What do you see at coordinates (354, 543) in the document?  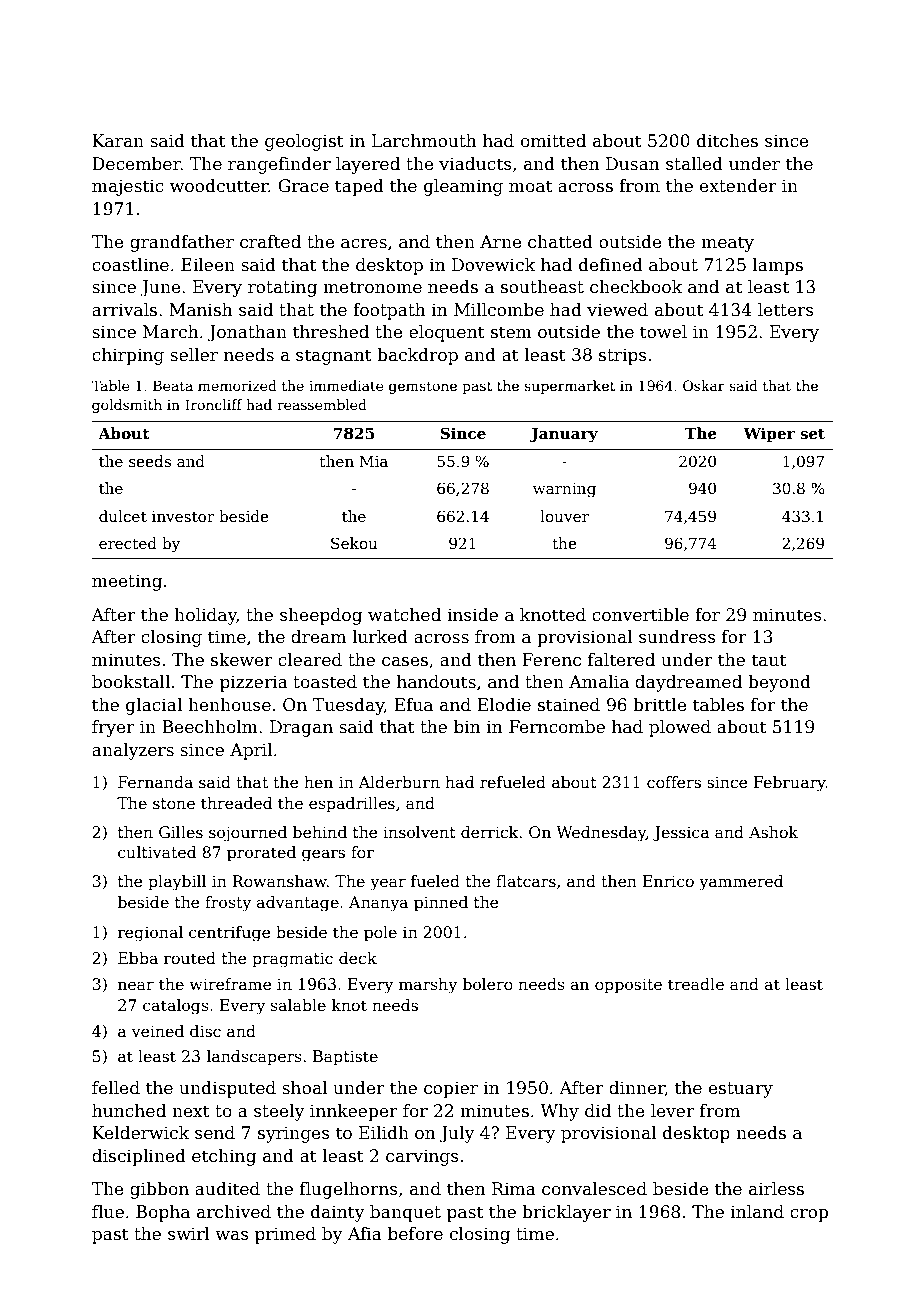 I see `Sekou` at bounding box center [354, 543].
